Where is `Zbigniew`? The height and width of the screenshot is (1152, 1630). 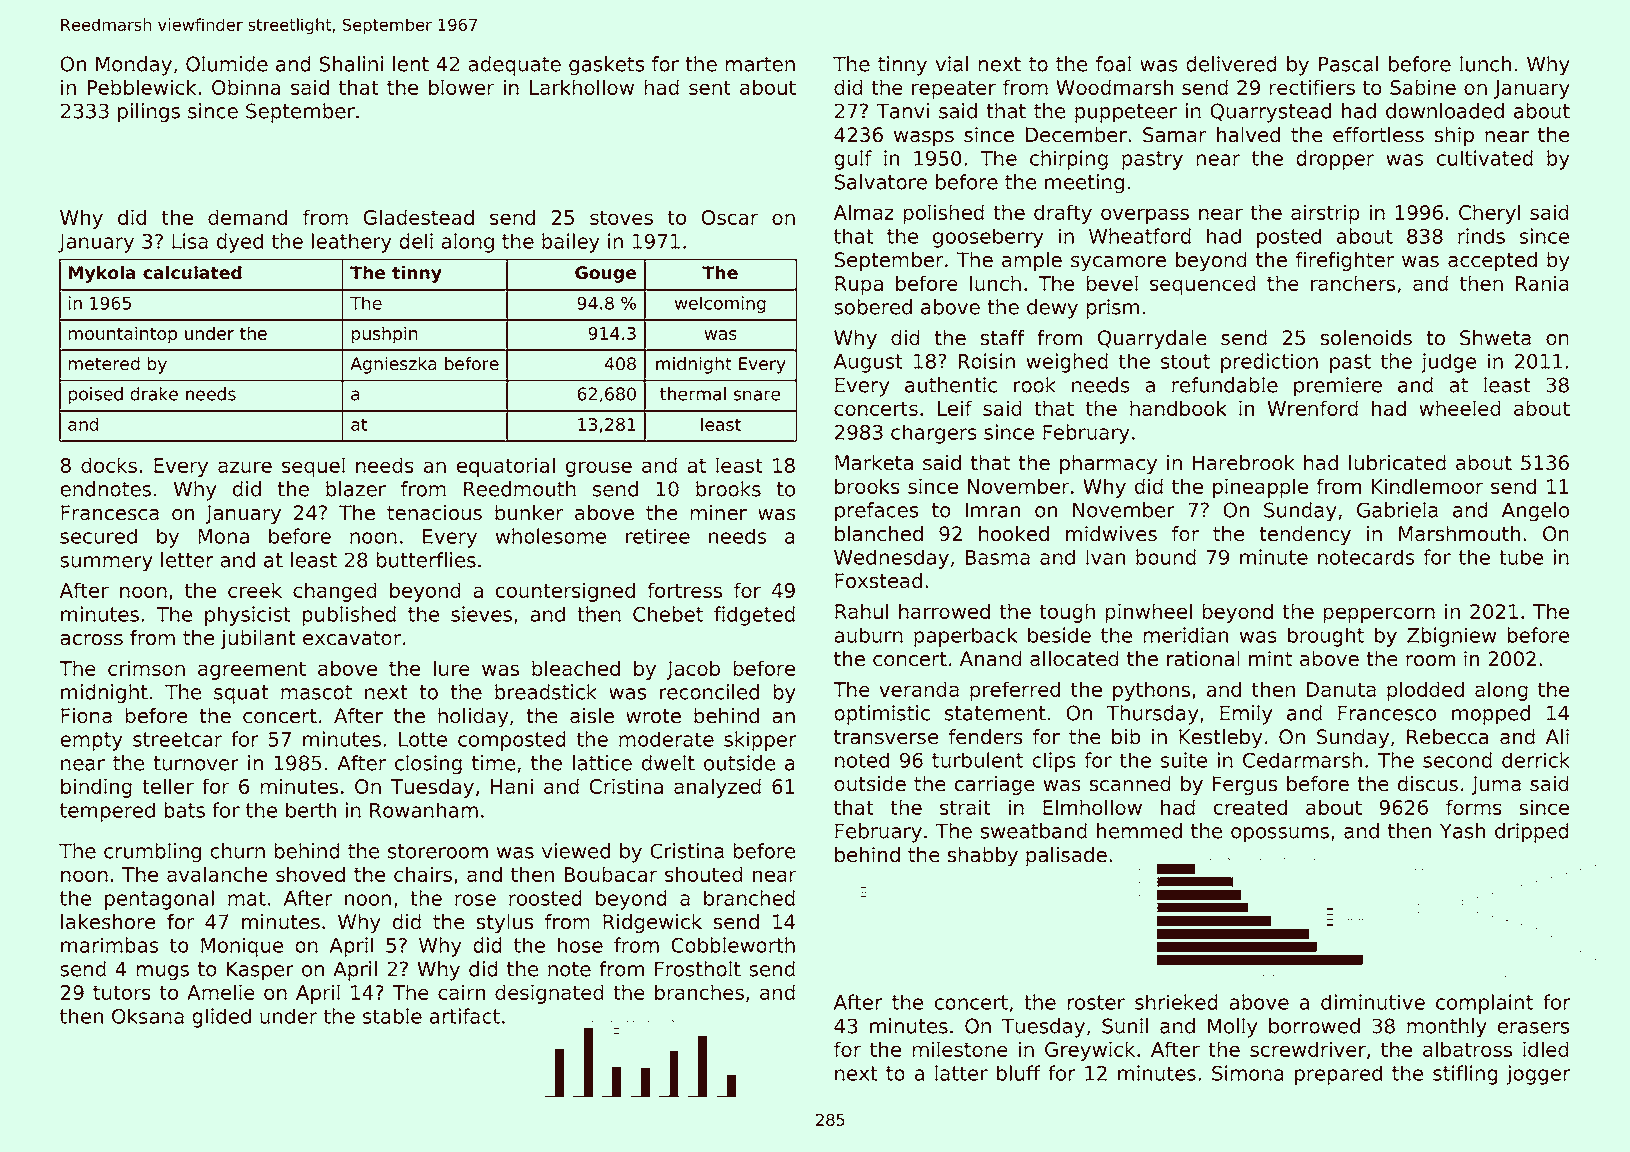
Zbigniew is located at coordinates (1451, 637).
